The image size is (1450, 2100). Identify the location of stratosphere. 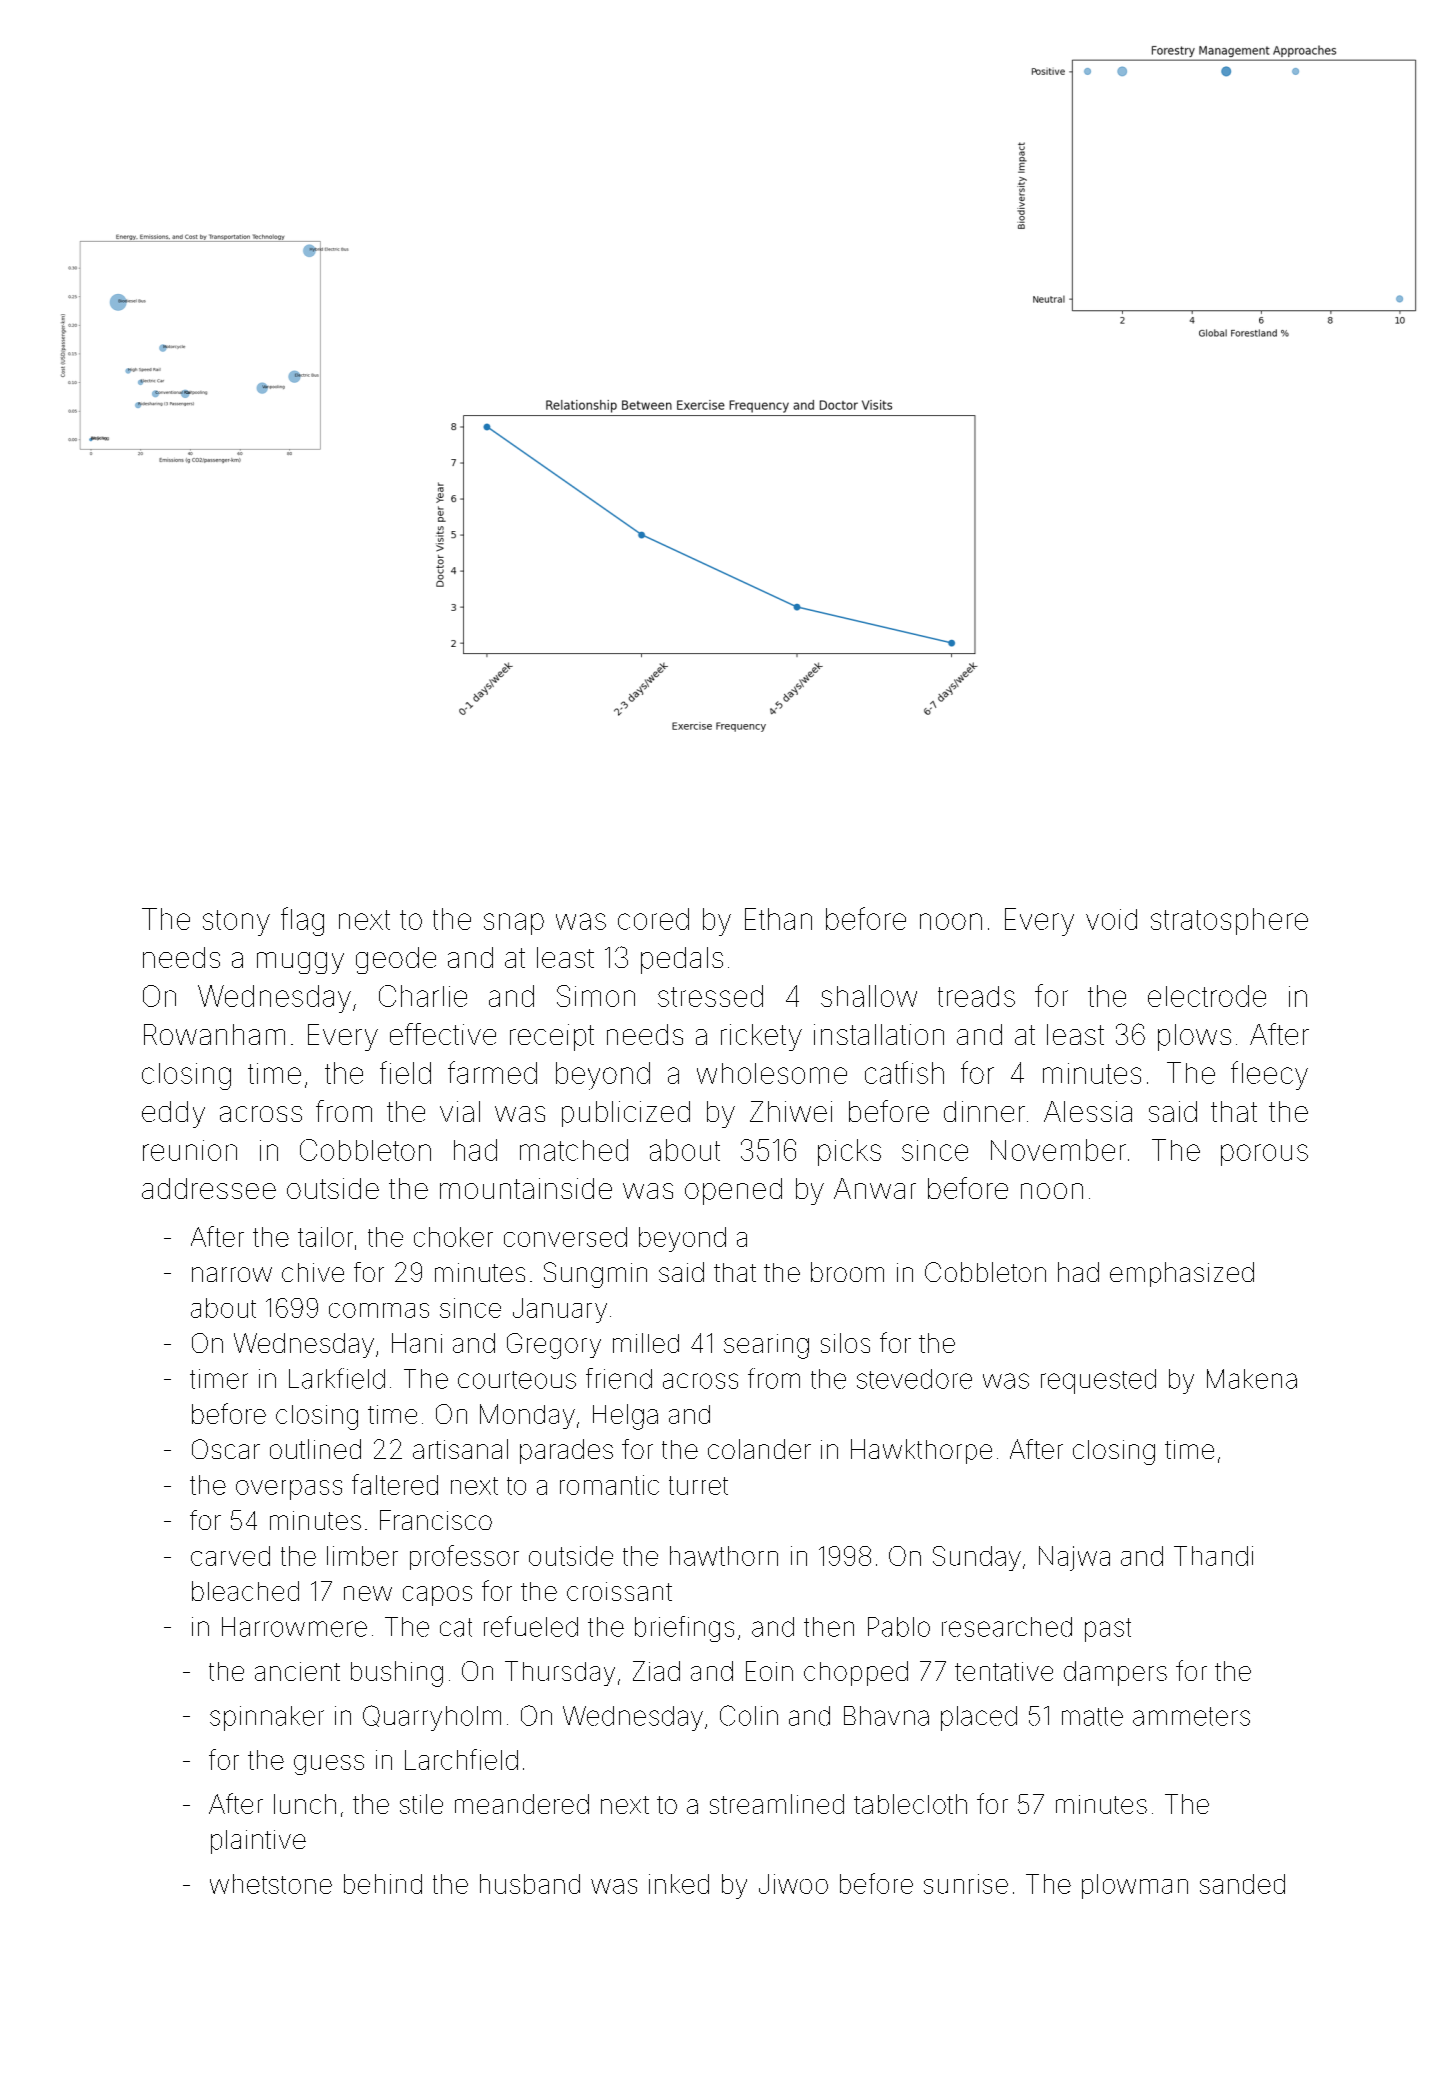
(1229, 921).
